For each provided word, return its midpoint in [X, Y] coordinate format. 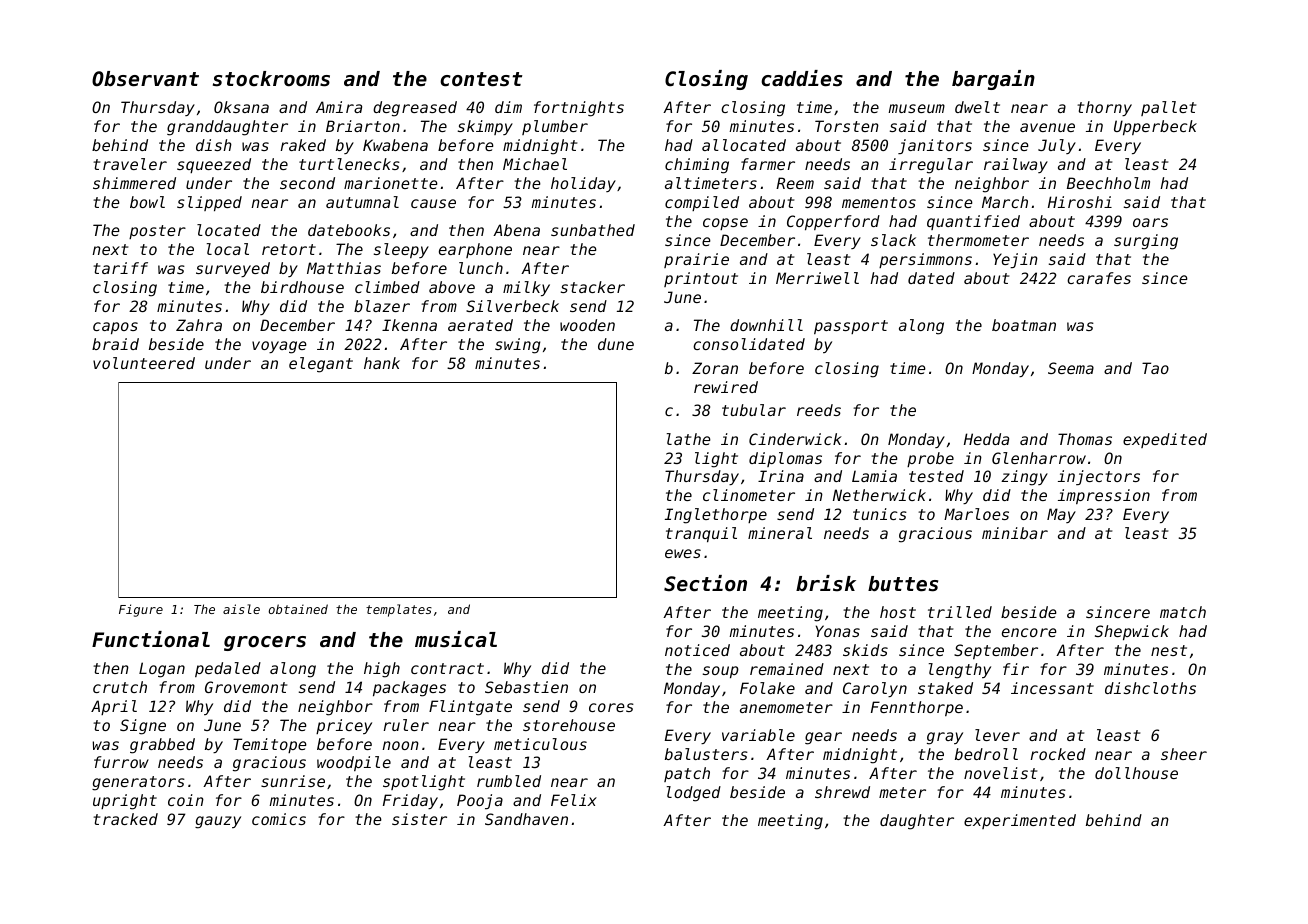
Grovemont [246, 687]
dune [616, 344]
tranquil [701, 534]
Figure [141, 610]
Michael [535, 164]
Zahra [199, 325]
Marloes [976, 514]
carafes [1099, 278]
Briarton [363, 126]
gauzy [218, 822]
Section [705, 583]
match [1183, 612]
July [1057, 146]
